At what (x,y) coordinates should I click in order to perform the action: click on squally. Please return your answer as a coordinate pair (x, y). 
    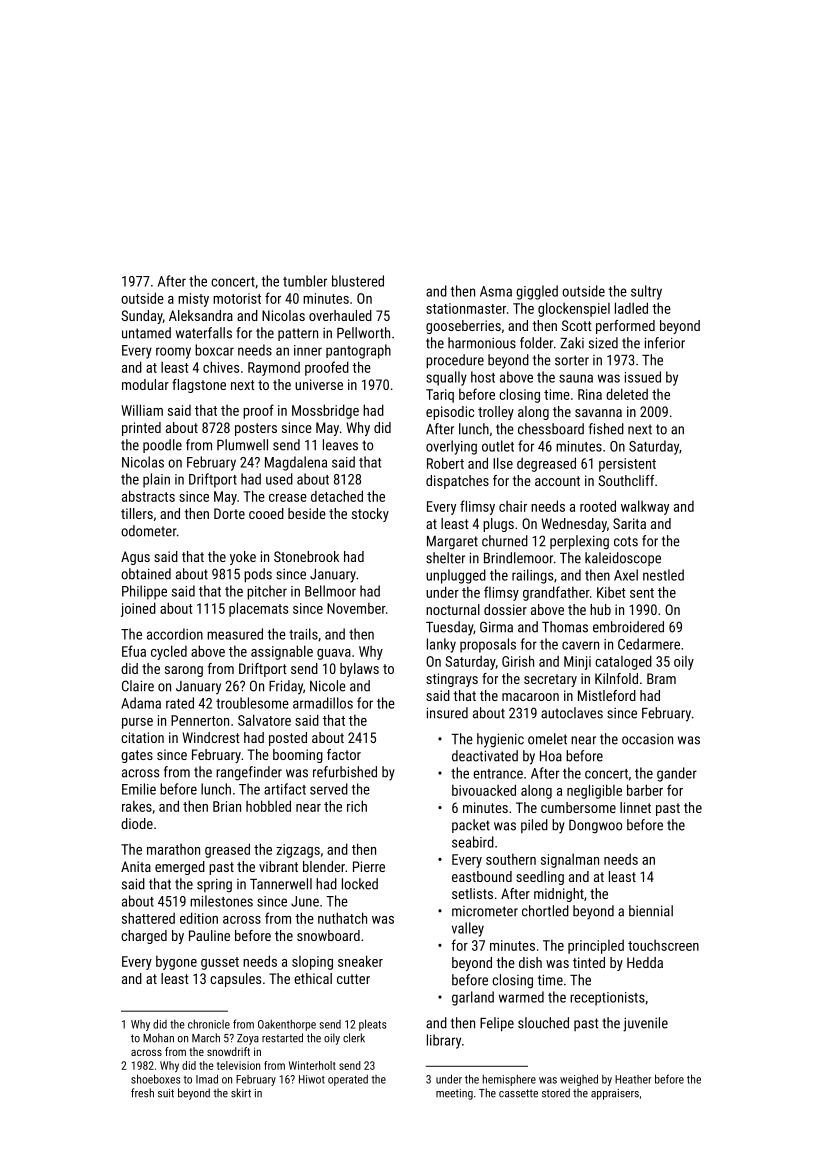
    Looking at the image, I should click on (446, 378).
